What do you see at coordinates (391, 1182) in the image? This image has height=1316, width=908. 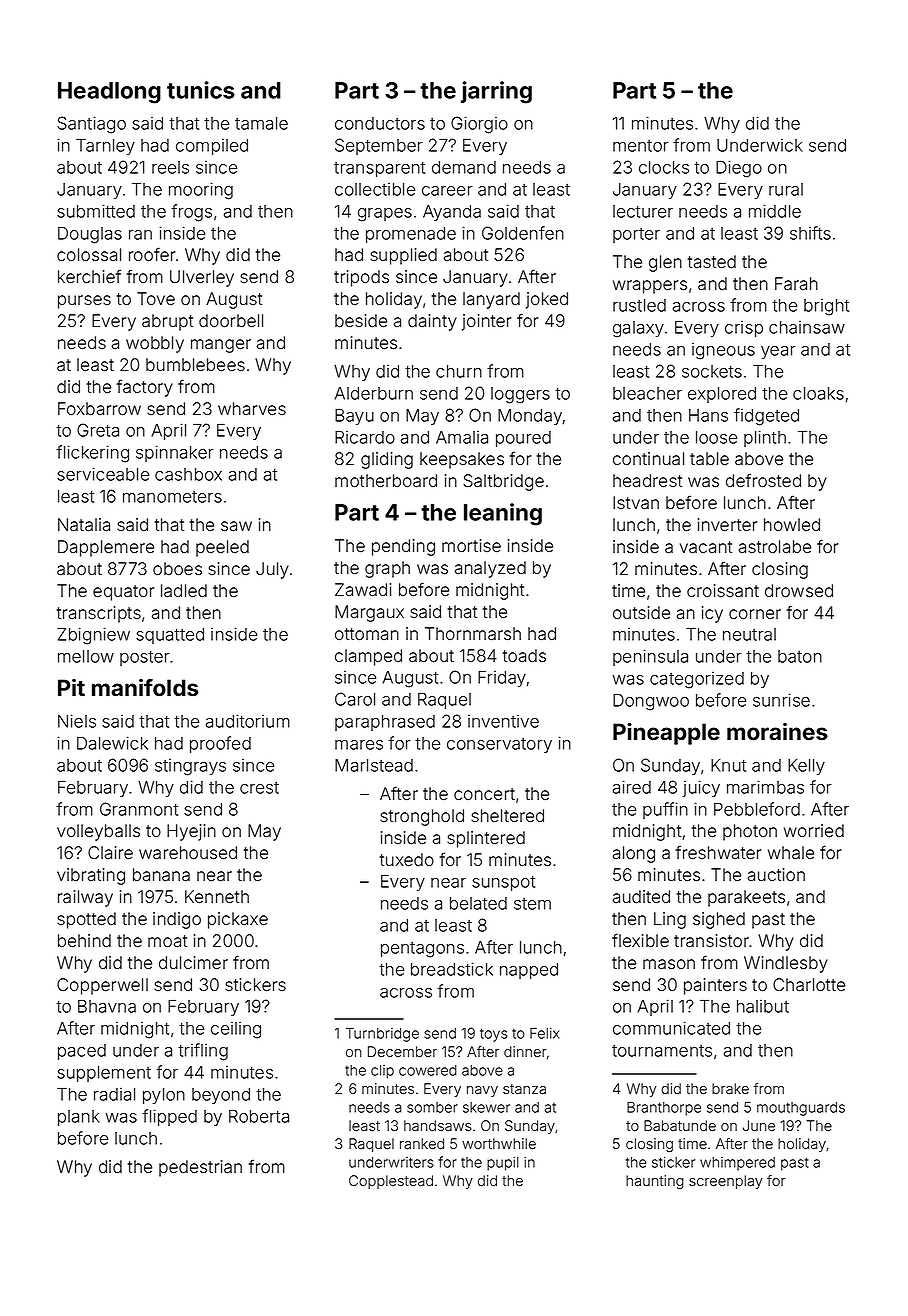 I see `Copplestead` at bounding box center [391, 1182].
